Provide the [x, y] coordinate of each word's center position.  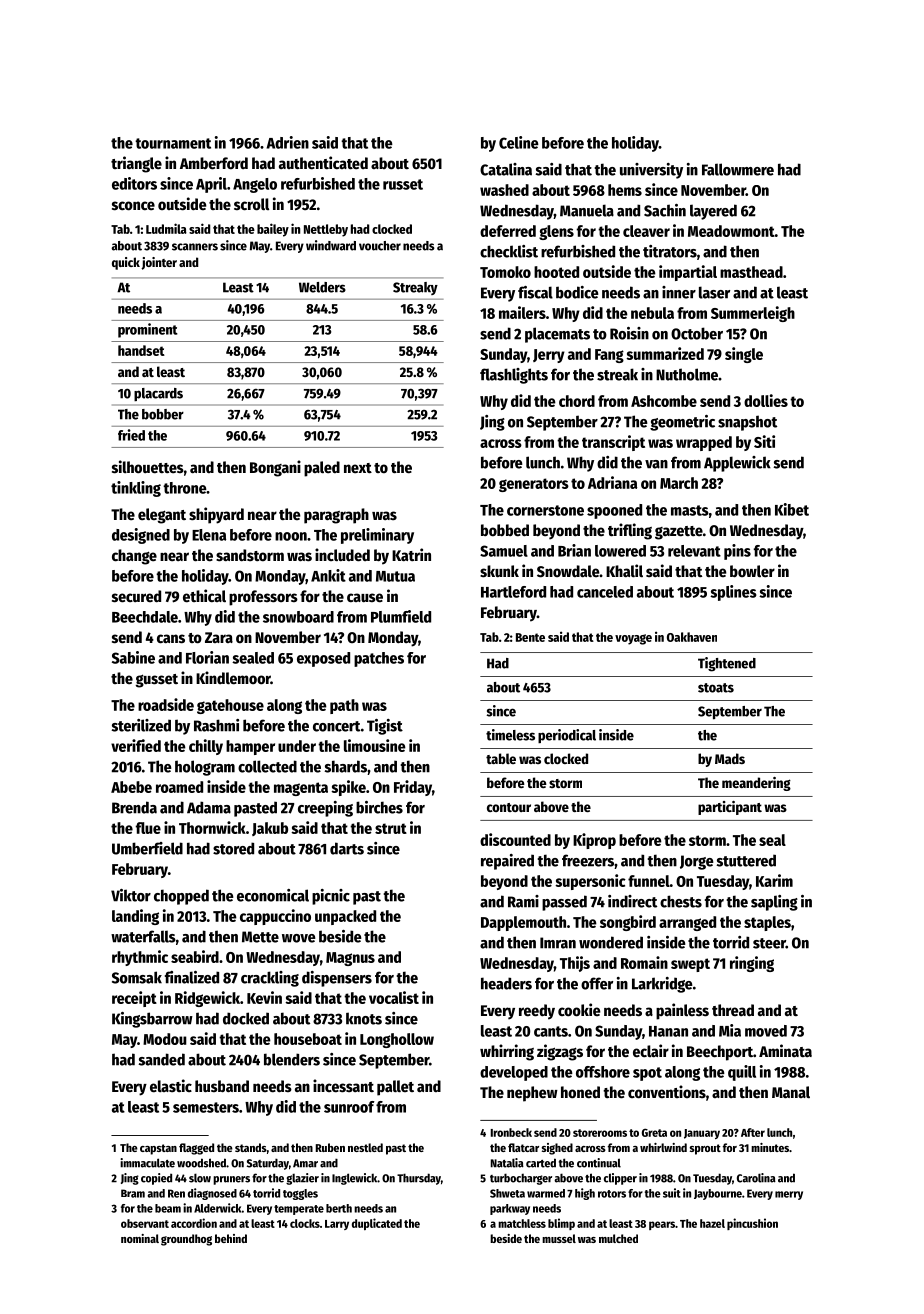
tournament [173, 143]
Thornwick [212, 827]
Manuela [587, 210]
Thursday [419, 1179]
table [501, 758]
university [651, 171]
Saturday [268, 1164]
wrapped [704, 443]
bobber [163, 414]
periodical [567, 736]
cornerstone [545, 510]
